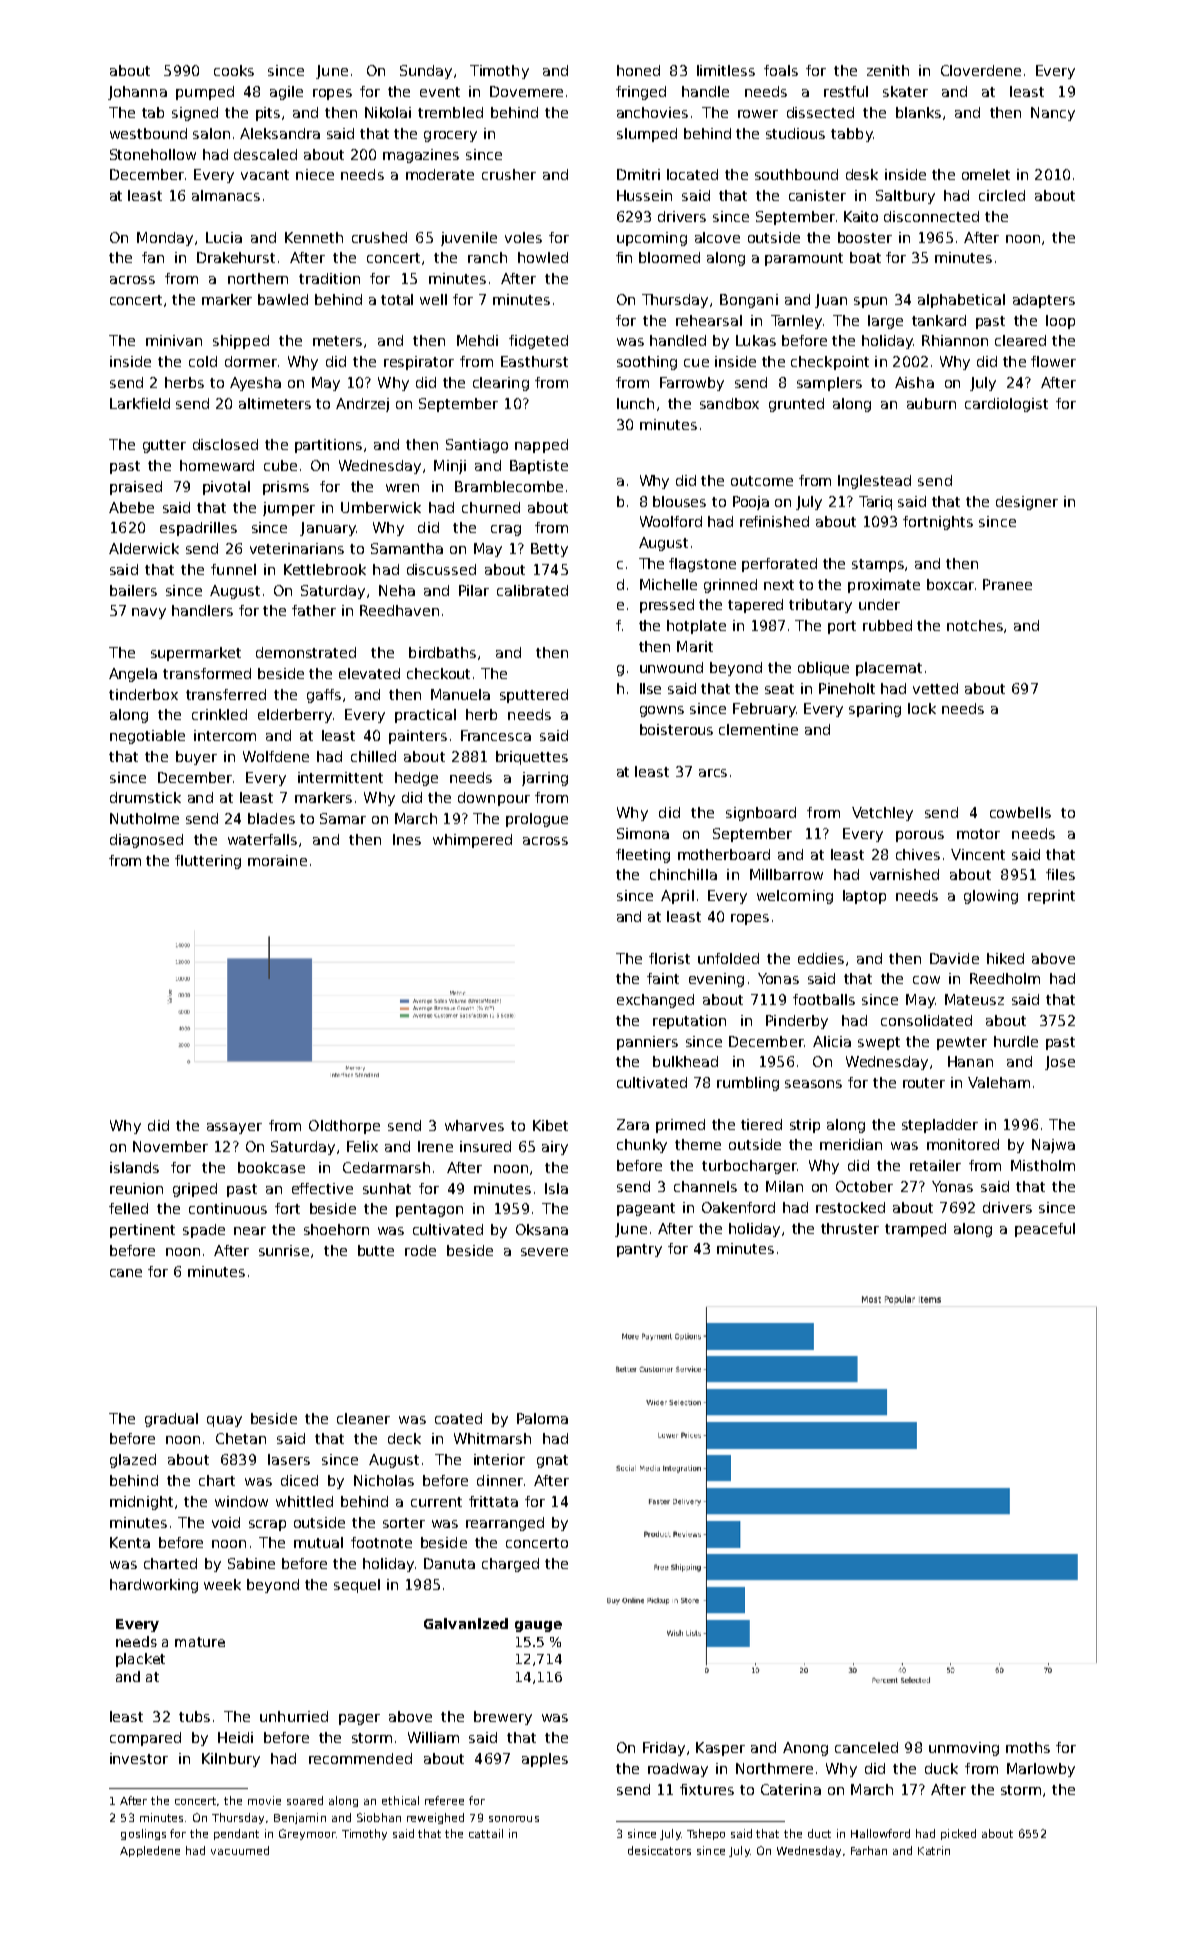  What do you see at coordinates (145, 1739) in the screenshot?
I see `compared` at bounding box center [145, 1739].
